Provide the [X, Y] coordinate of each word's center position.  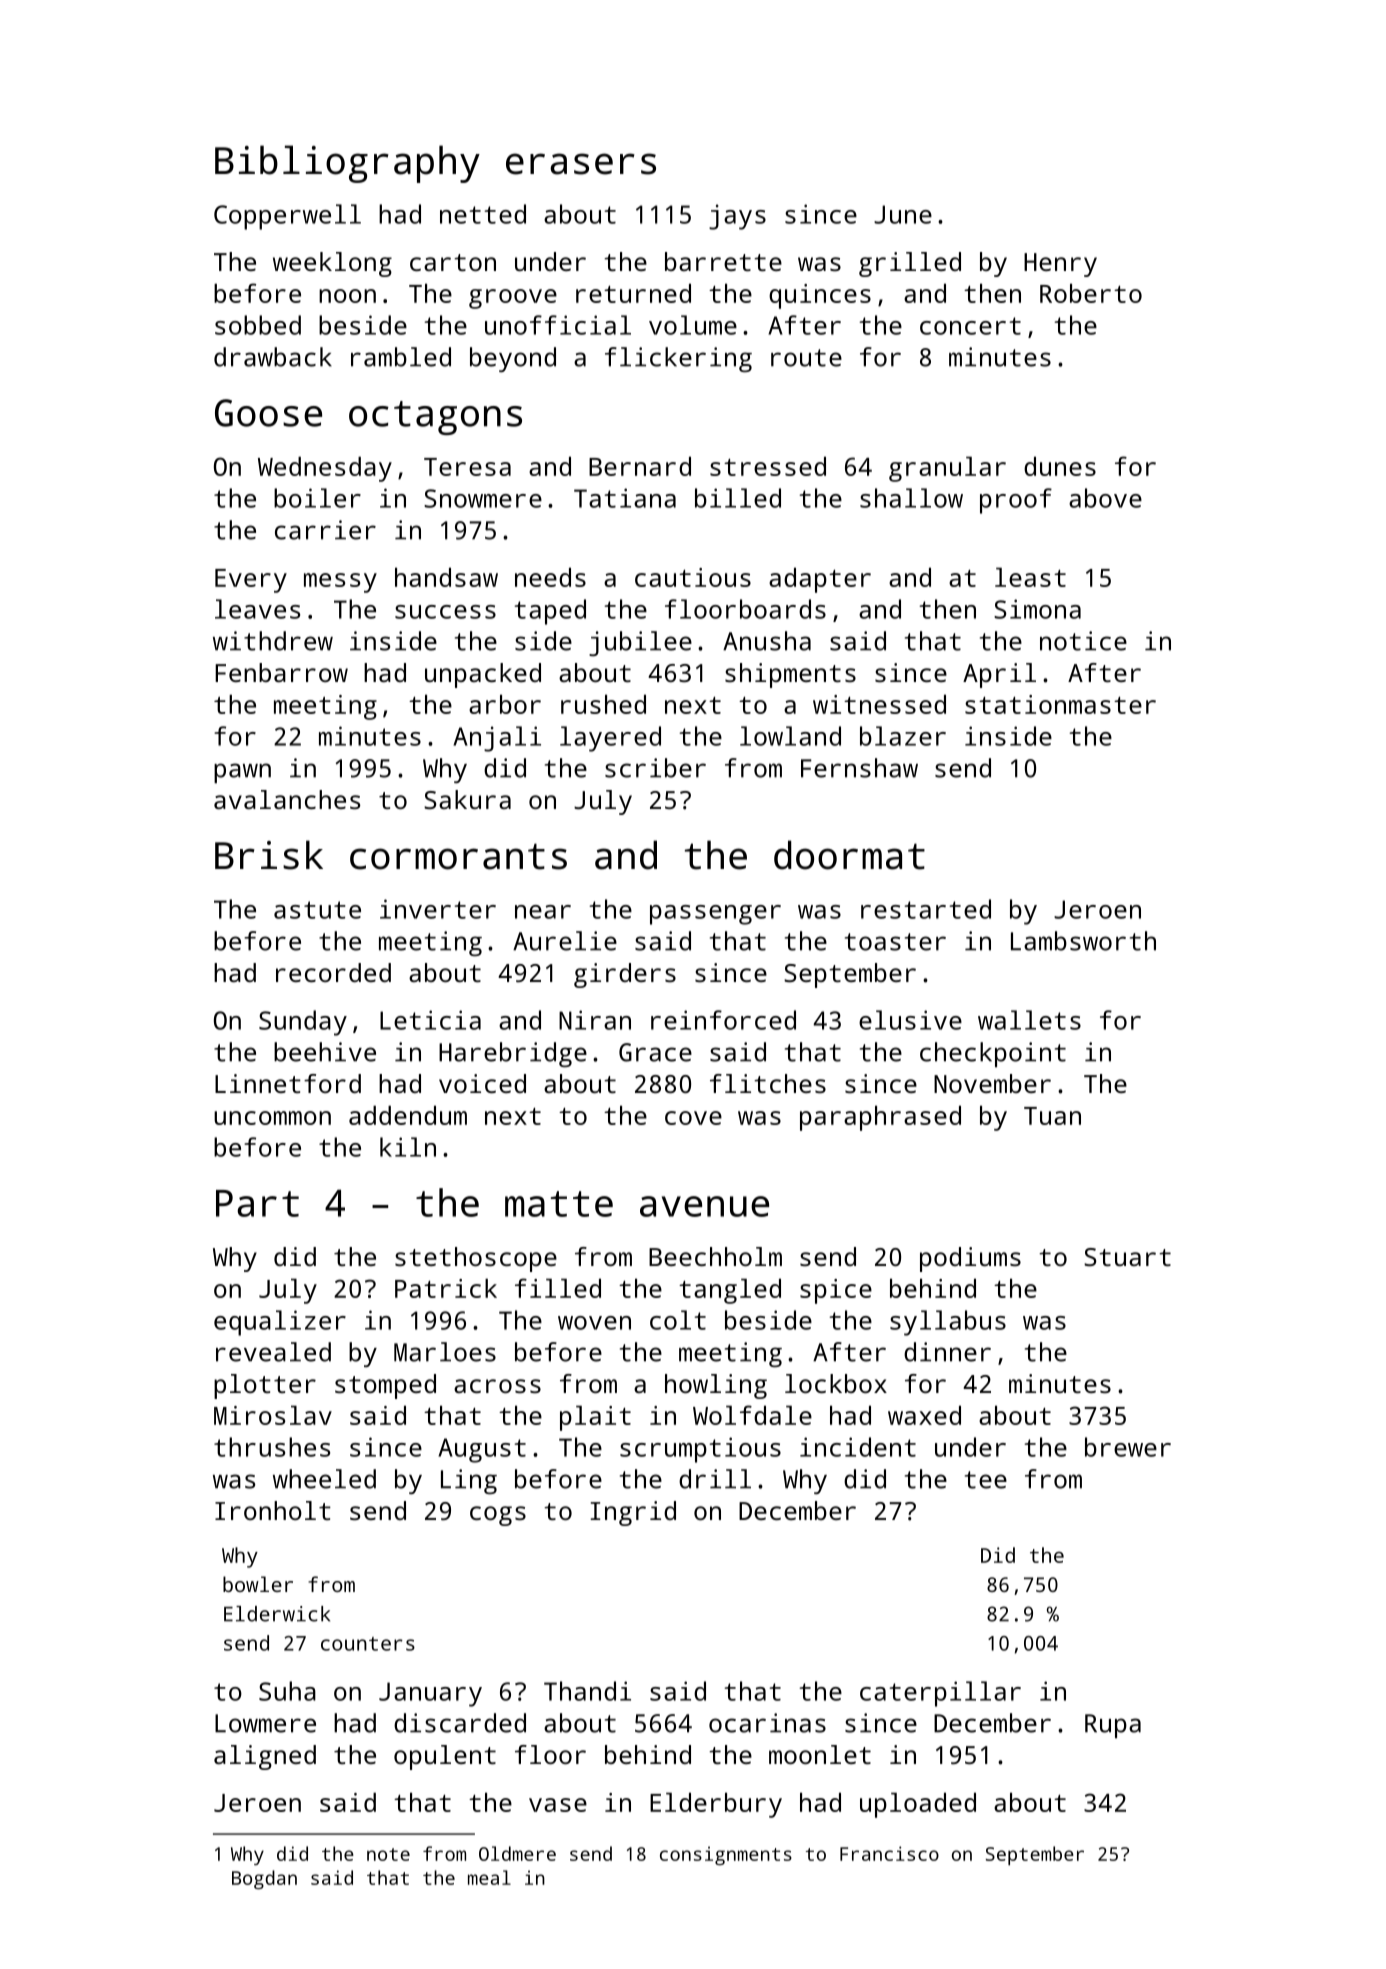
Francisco [889, 1853]
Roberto [1091, 293]
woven [594, 1323]
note [388, 1854]
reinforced [723, 1020]
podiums [970, 1259]
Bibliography [347, 164]
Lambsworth [1083, 941]
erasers [581, 164]
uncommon [272, 1118]
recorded [333, 972]
